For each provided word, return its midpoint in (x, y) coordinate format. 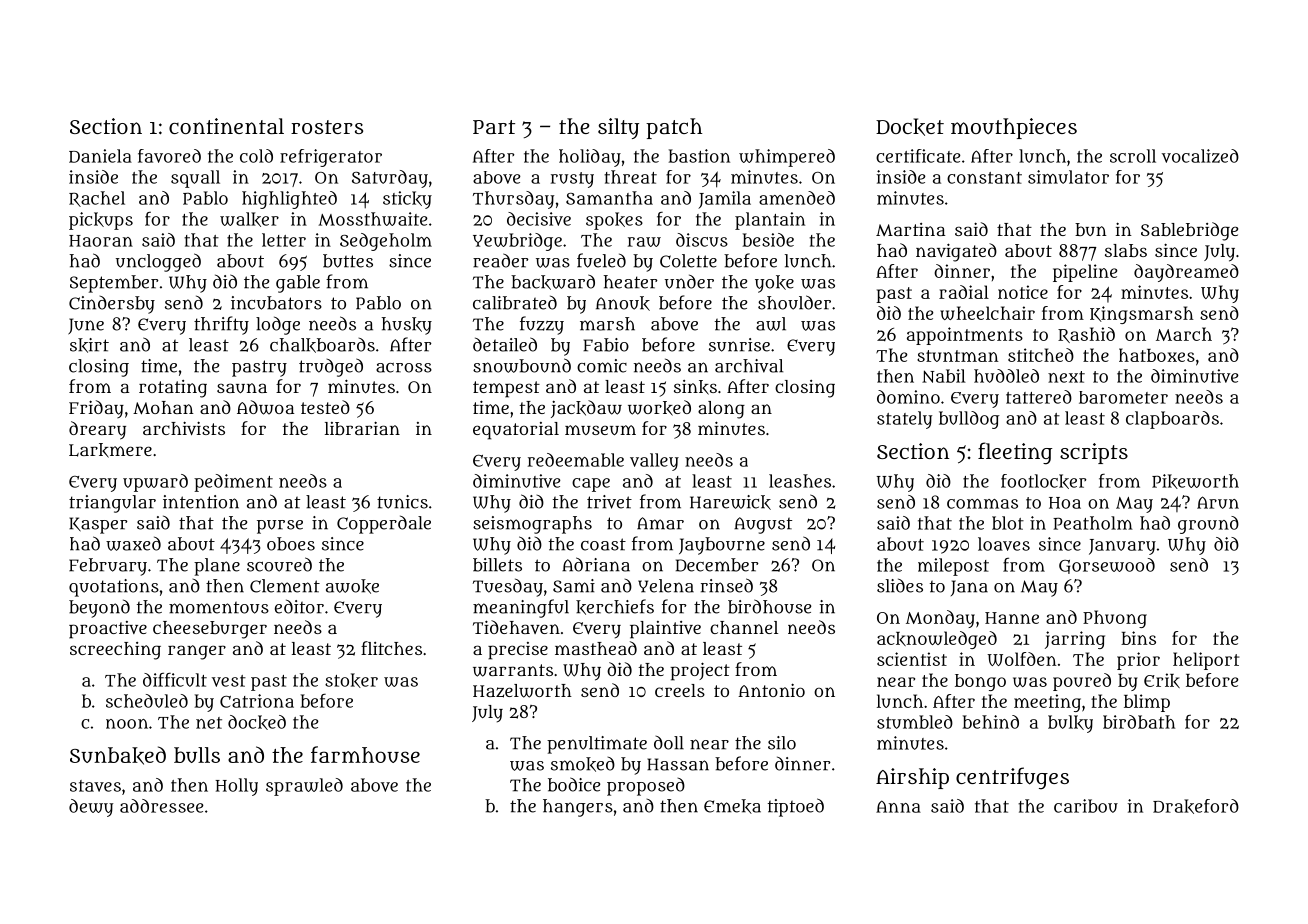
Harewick (730, 502)
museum (600, 430)
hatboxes (1157, 355)
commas (982, 504)
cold (256, 156)
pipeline (1085, 273)
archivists (184, 428)
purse (280, 527)
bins (1138, 638)
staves (95, 786)
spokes (614, 221)
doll (669, 743)
